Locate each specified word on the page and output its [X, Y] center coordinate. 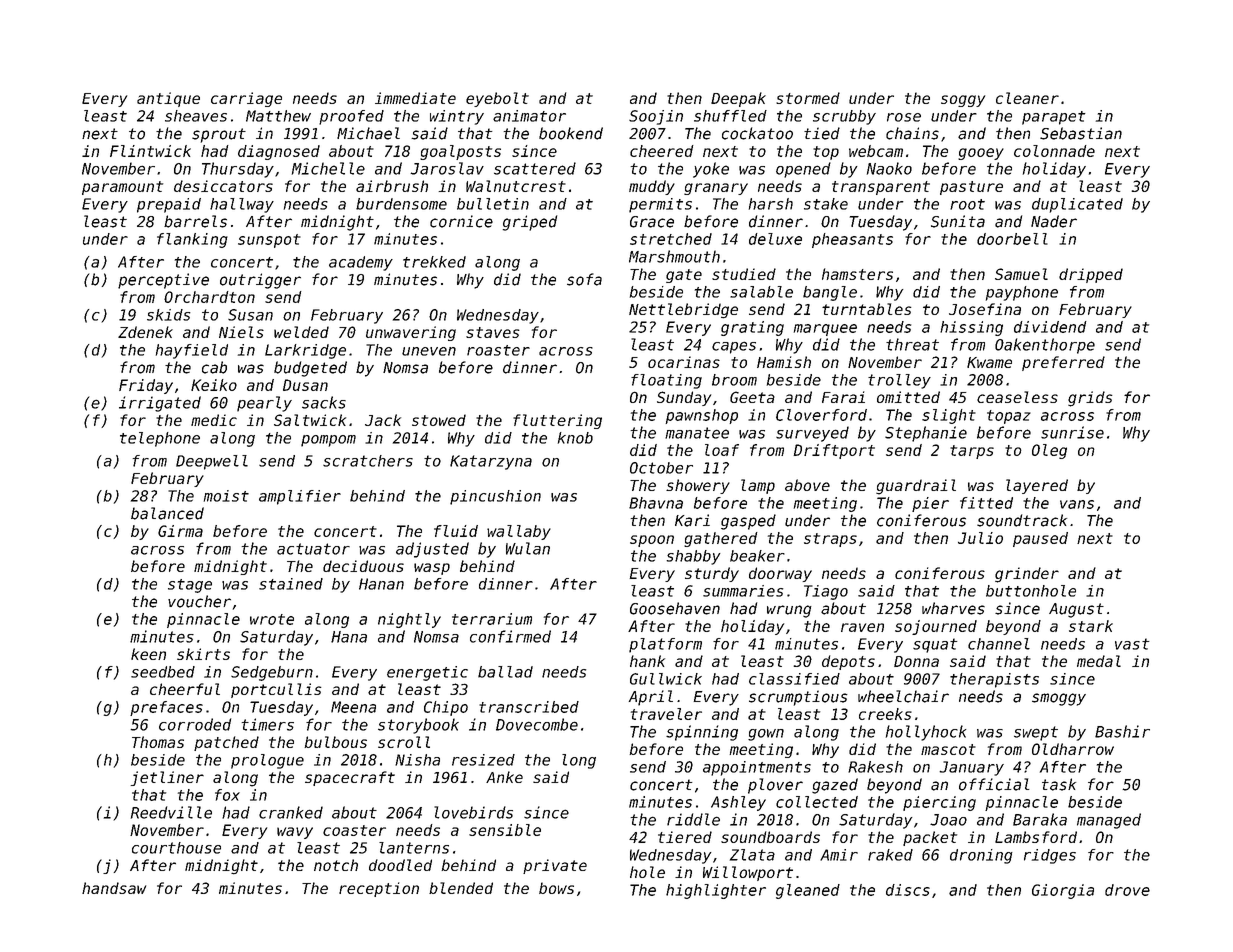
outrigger [260, 281]
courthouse [176, 848]
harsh [771, 204]
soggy [963, 101]
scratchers [368, 461]
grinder [1027, 575]
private [555, 866]
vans [1077, 504]
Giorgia [1063, 891]
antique [168, 99]
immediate [415, 98]
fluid [456, 531]
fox [227, 795]
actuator [313, 549]
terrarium [492, 619]
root [967, 204]
